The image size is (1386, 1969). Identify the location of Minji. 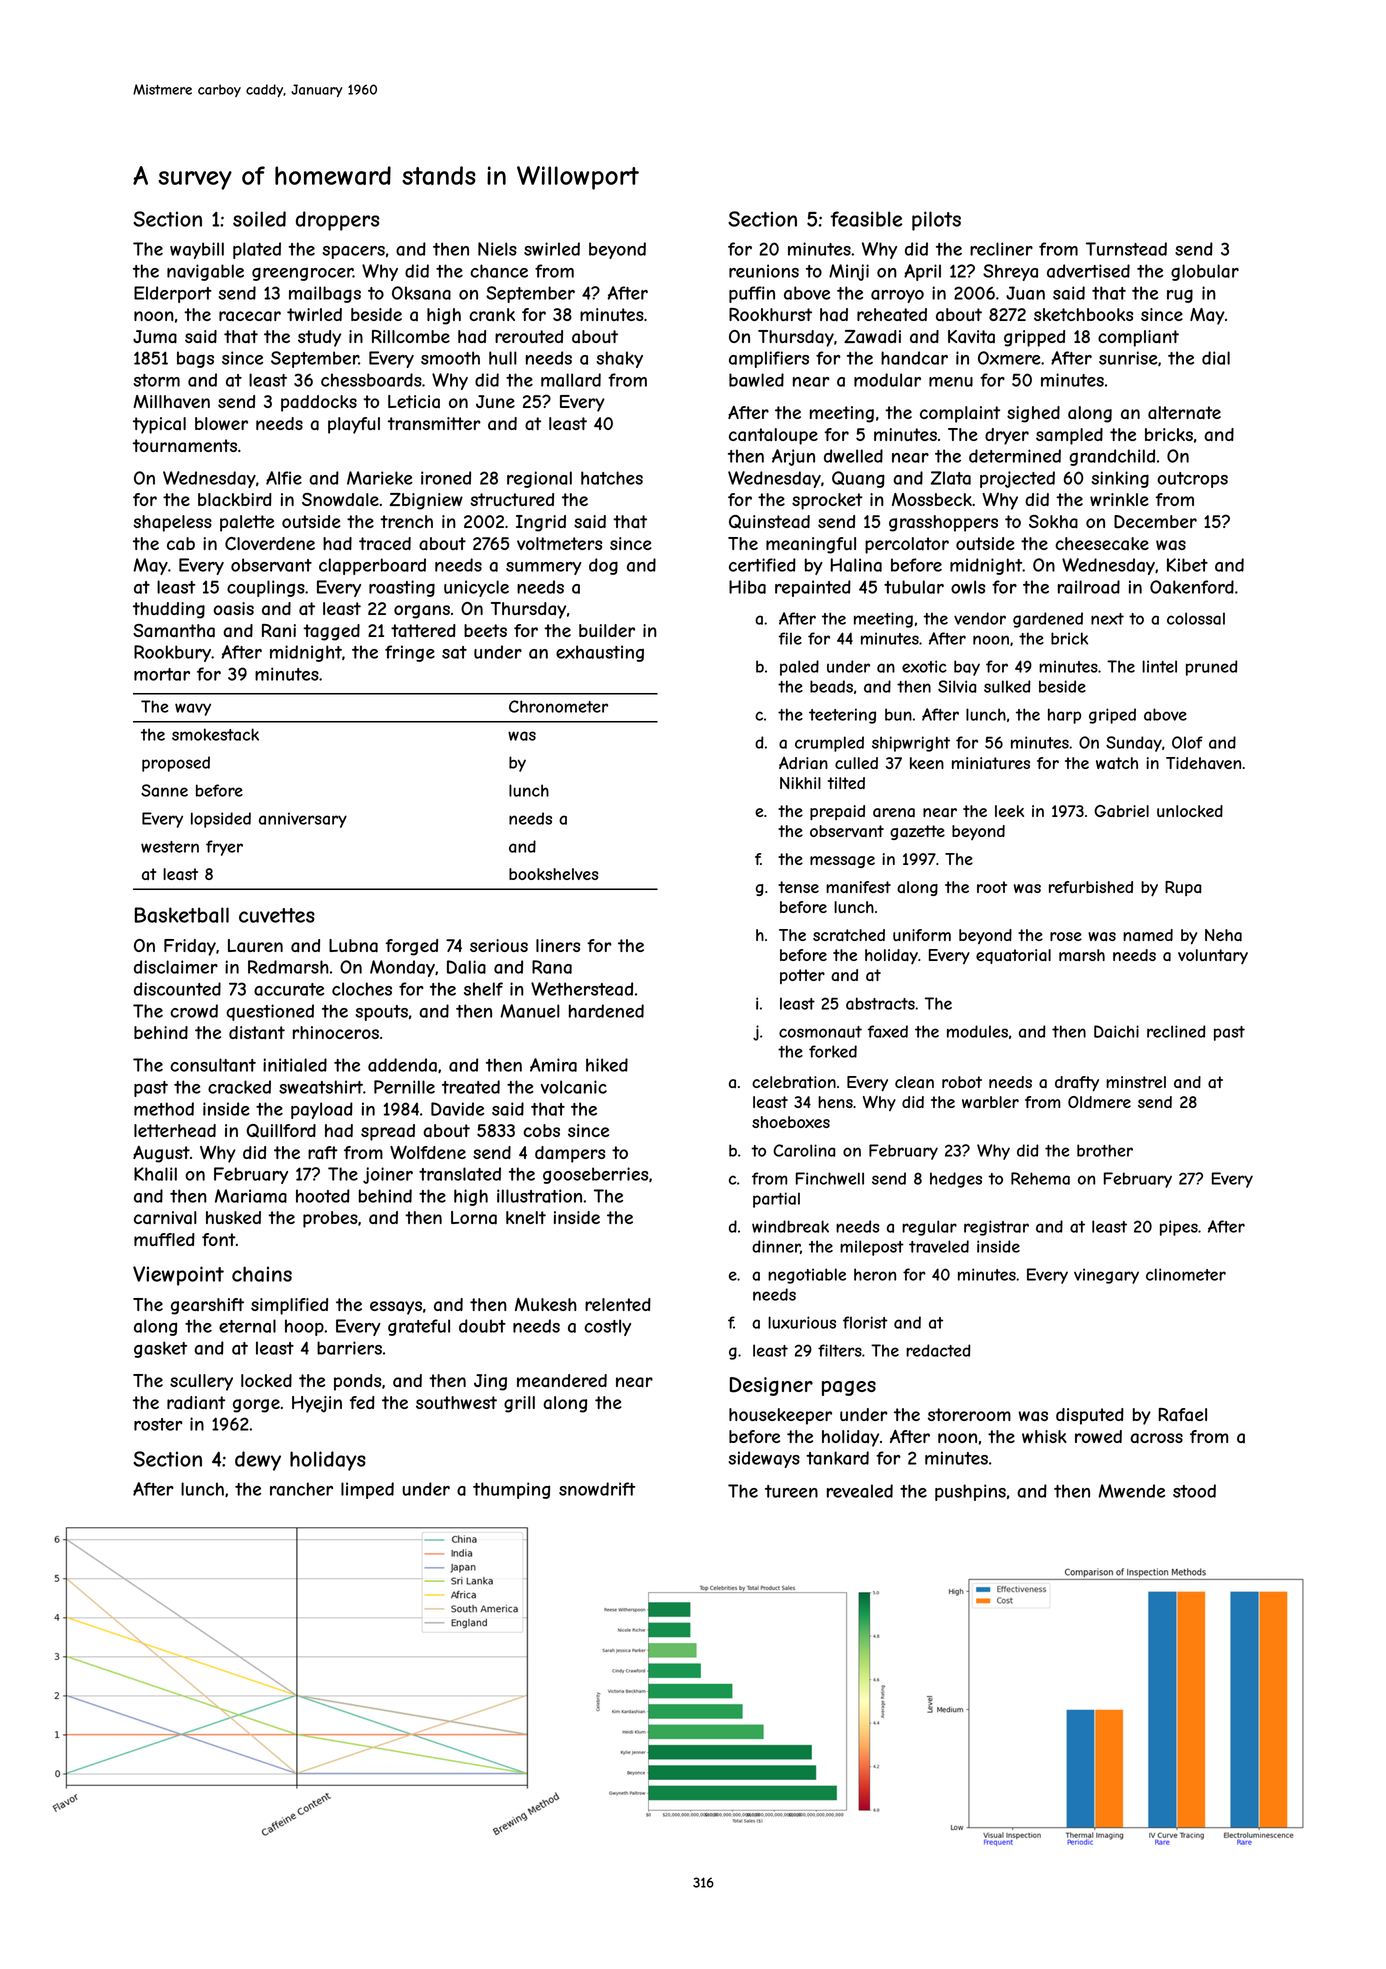
(849, 272).
